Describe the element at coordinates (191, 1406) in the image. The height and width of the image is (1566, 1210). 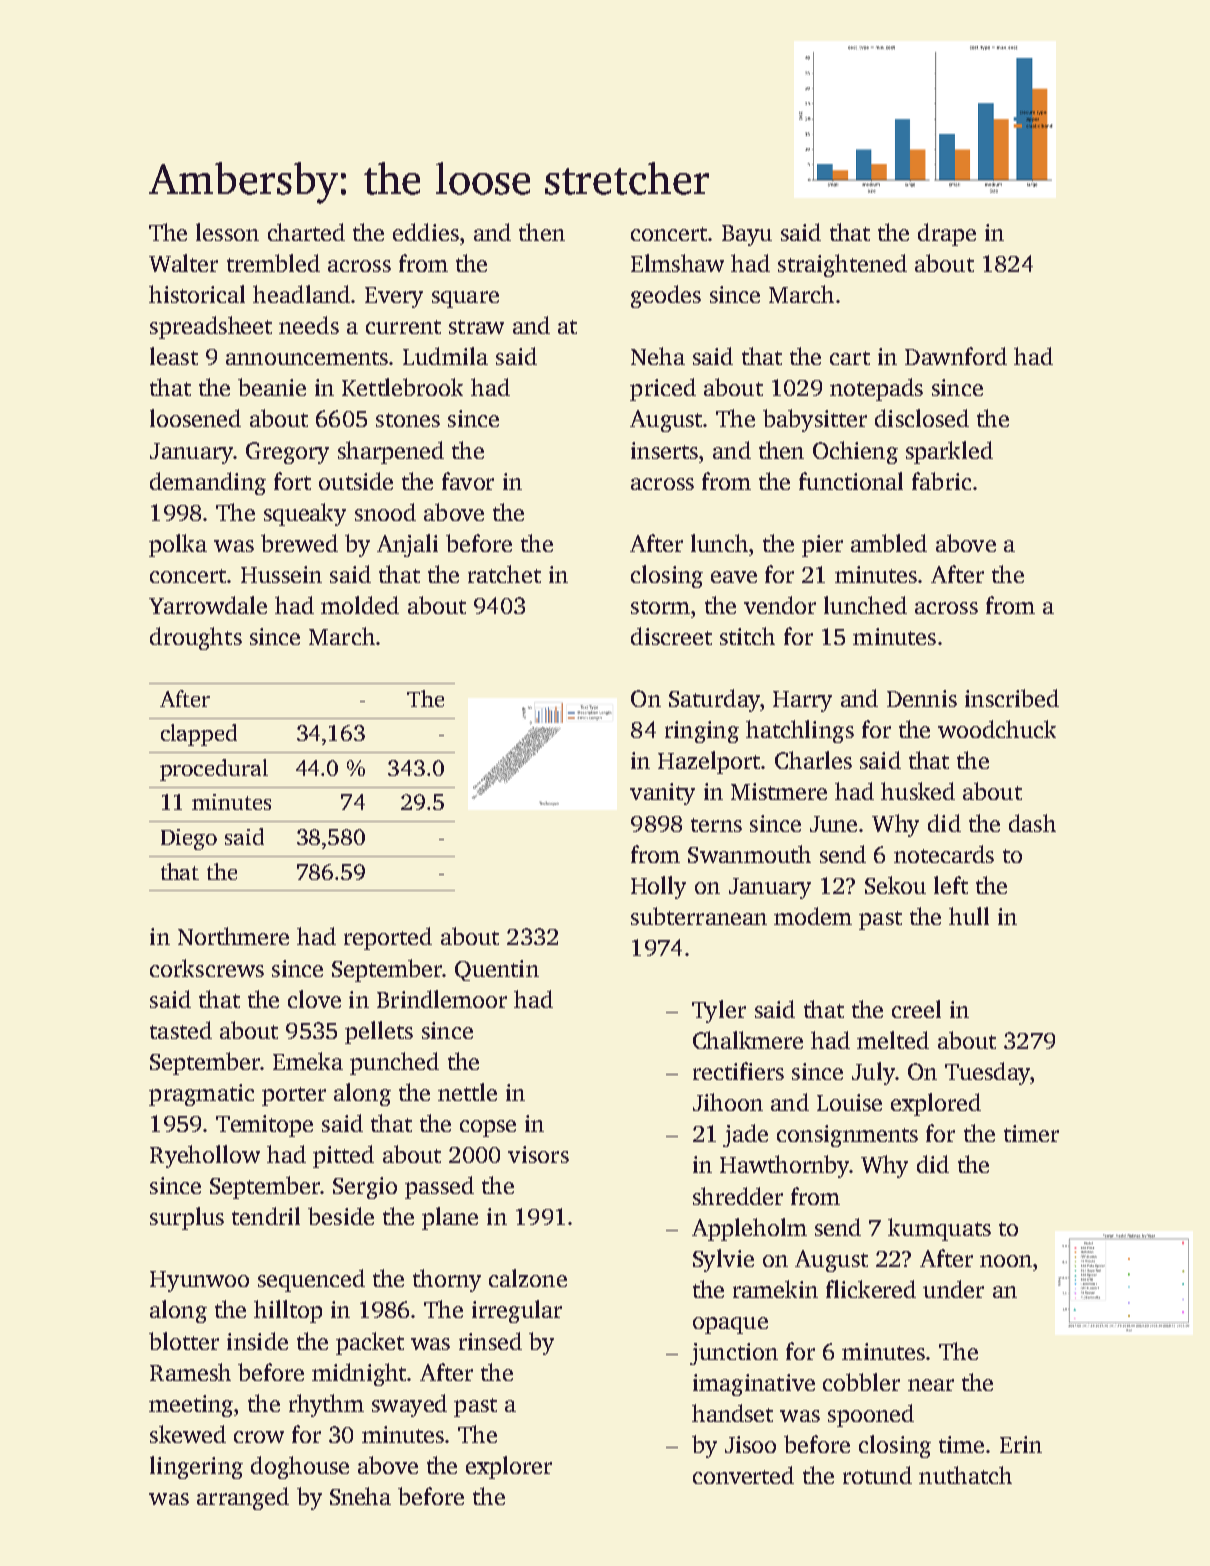
I see `meeting` at that location.
